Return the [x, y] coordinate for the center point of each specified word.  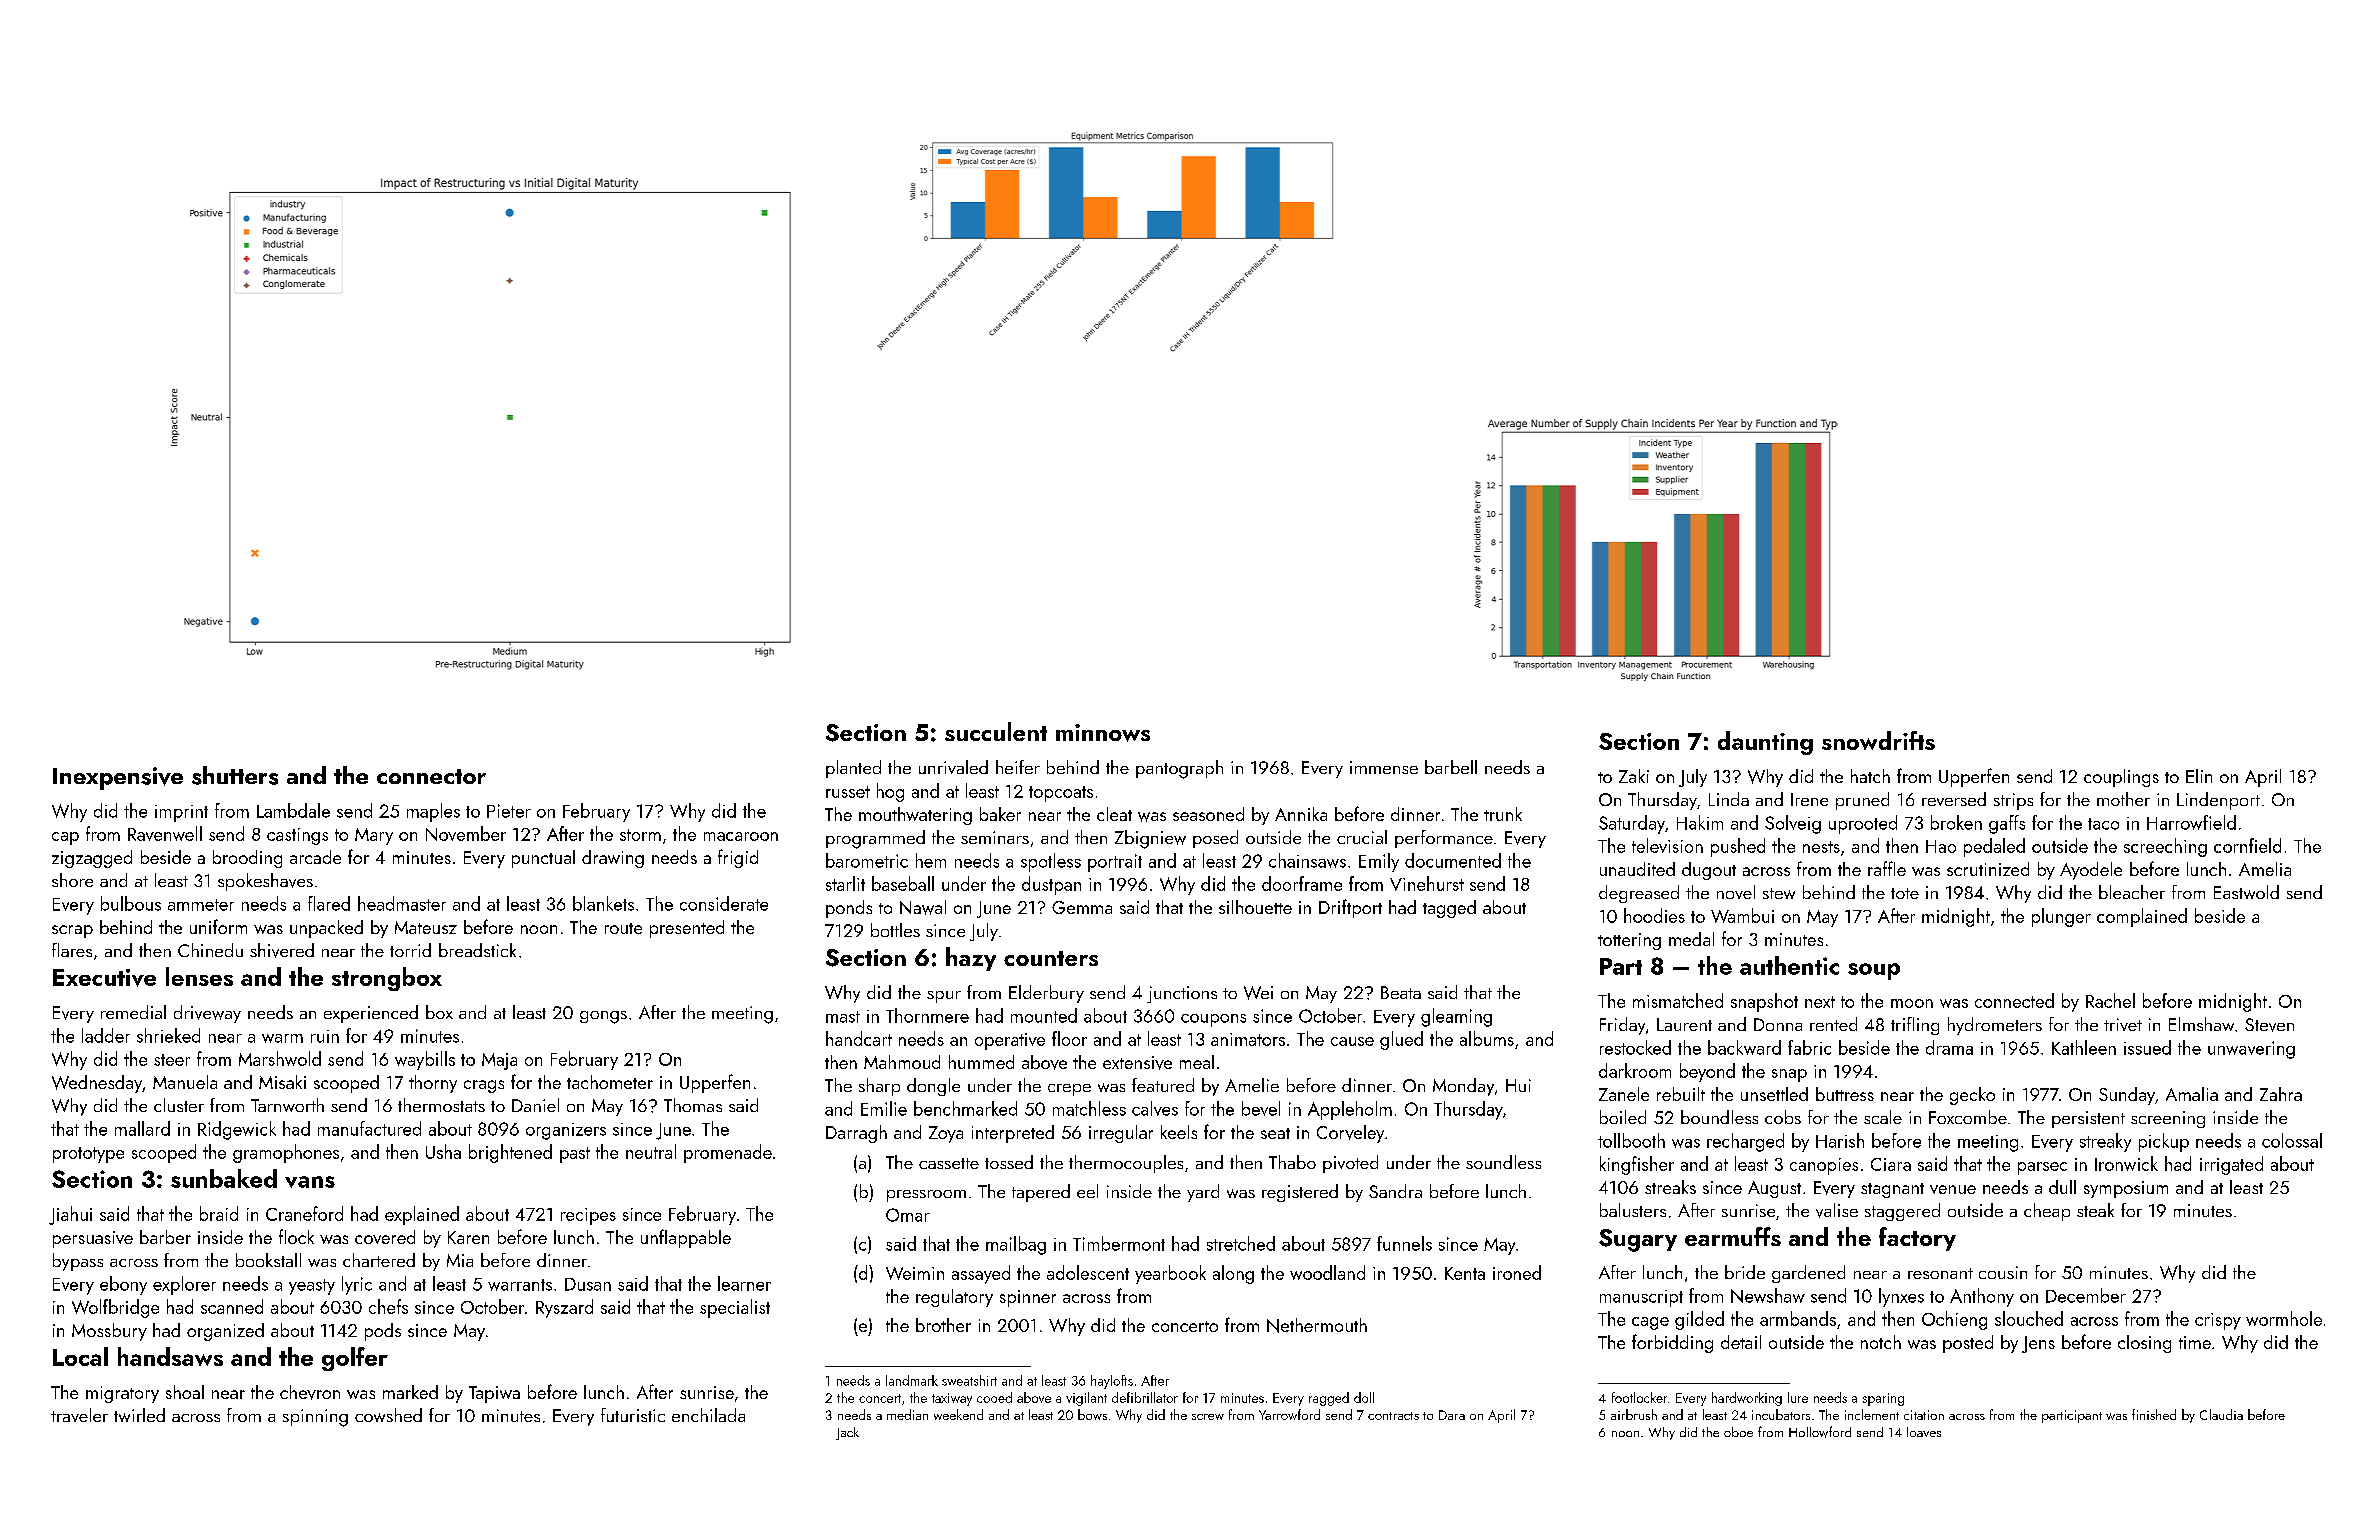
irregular [1121, 1134]
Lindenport [2218, 801]
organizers [566, 1131]
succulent [996, 731]
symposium [2126, 1189]
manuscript [1641, 1298]
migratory [122, 1394]
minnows [1103, 733]
